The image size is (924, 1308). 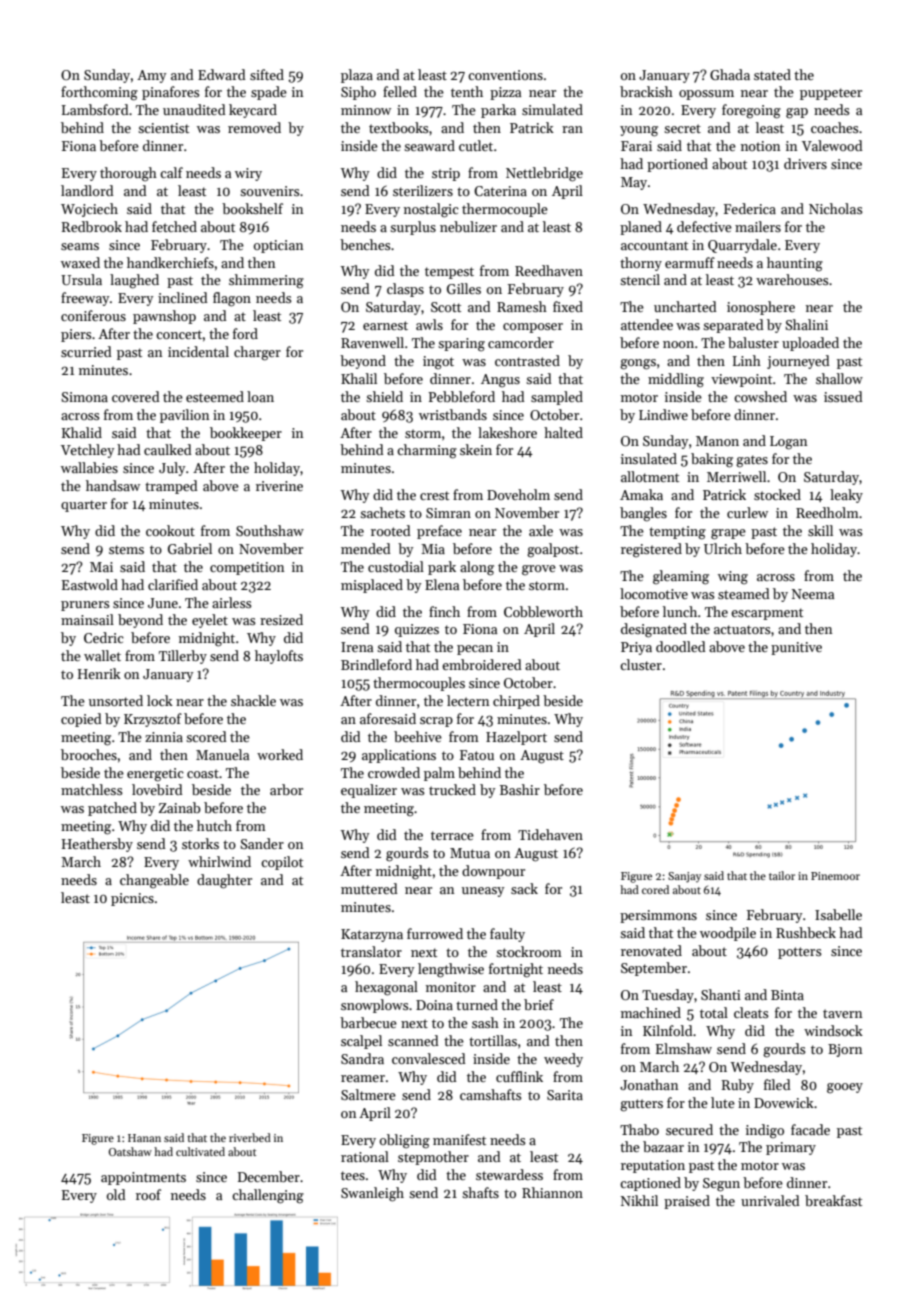 I want to click on cultivated, so click(x=200, y=1151).
